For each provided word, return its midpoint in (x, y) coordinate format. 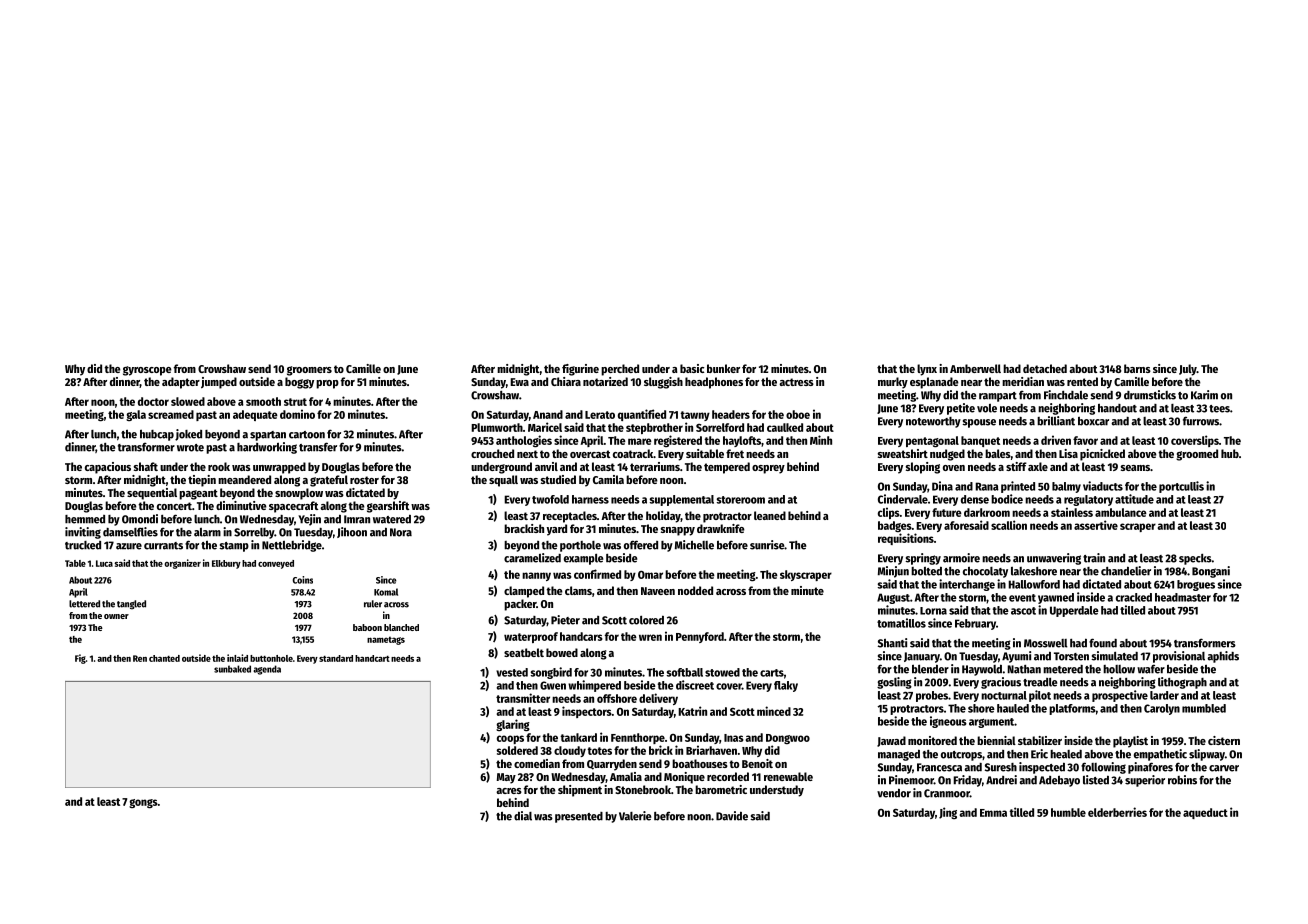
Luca (104, 563)
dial (523, 816)
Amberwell (975, 368)
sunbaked (232, 669)
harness (590, 499)
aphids (1223, 657)
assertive (1096, 525)
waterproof (531, 637)
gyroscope (147, 371)
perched (620, 370)
